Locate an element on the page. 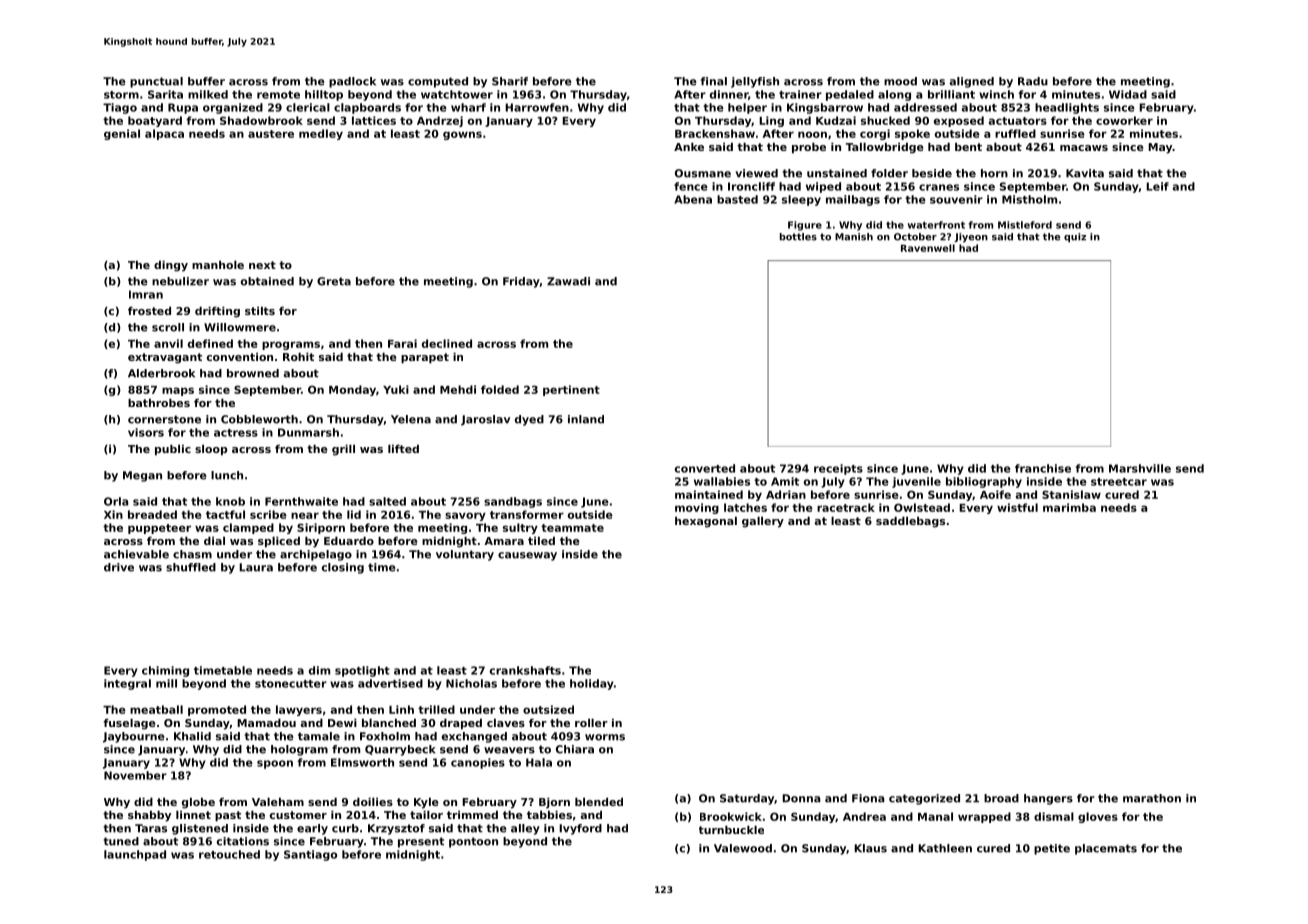 The height and width of the page is (924, 1308). genial is located at coordinates (122, 134).
